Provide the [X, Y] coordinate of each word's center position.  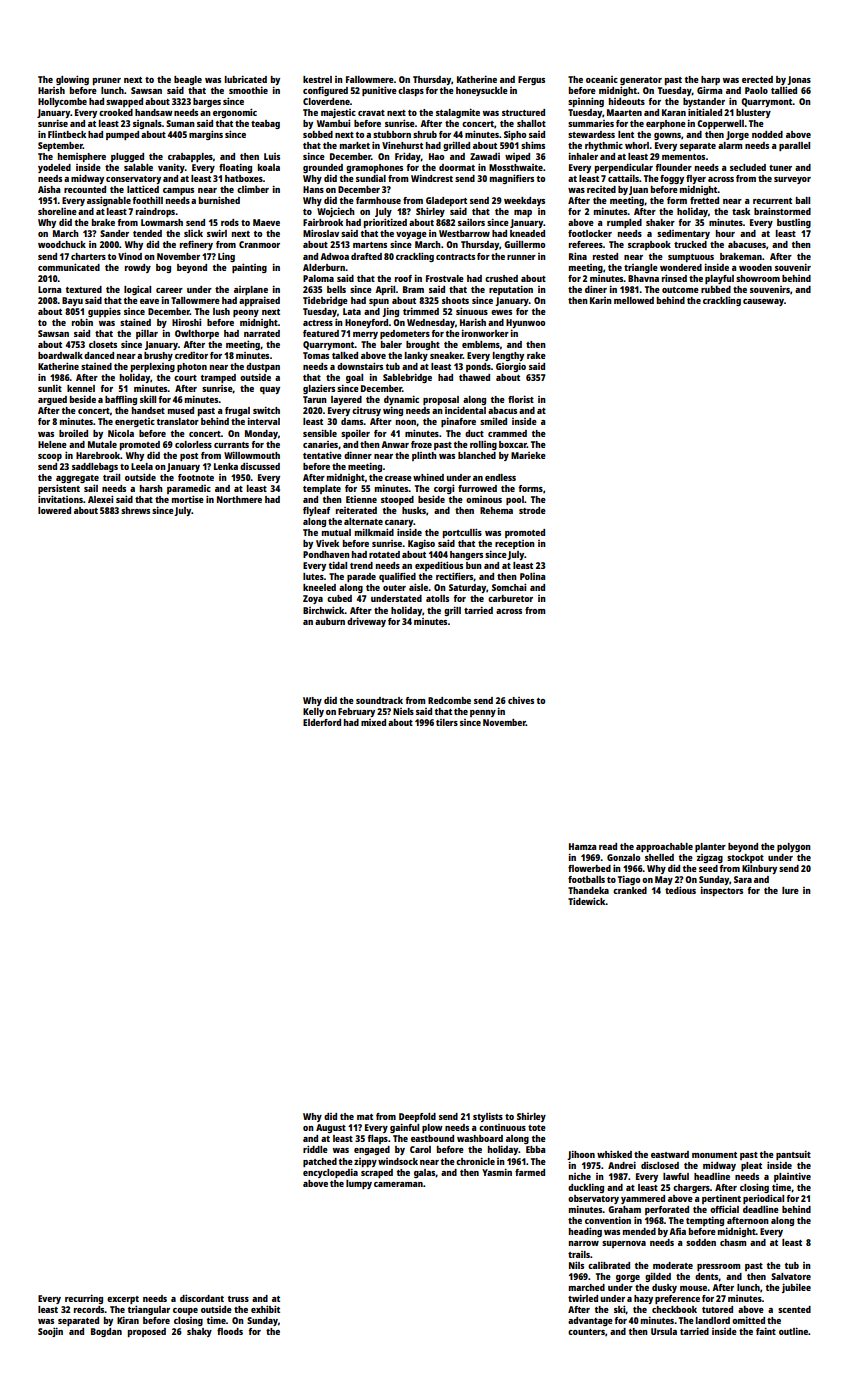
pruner [107, 81]
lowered [54, 510]
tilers [447, 722]
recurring [84, 1299]
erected [757, 79]
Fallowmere [370, 79]
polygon [794, 847]
